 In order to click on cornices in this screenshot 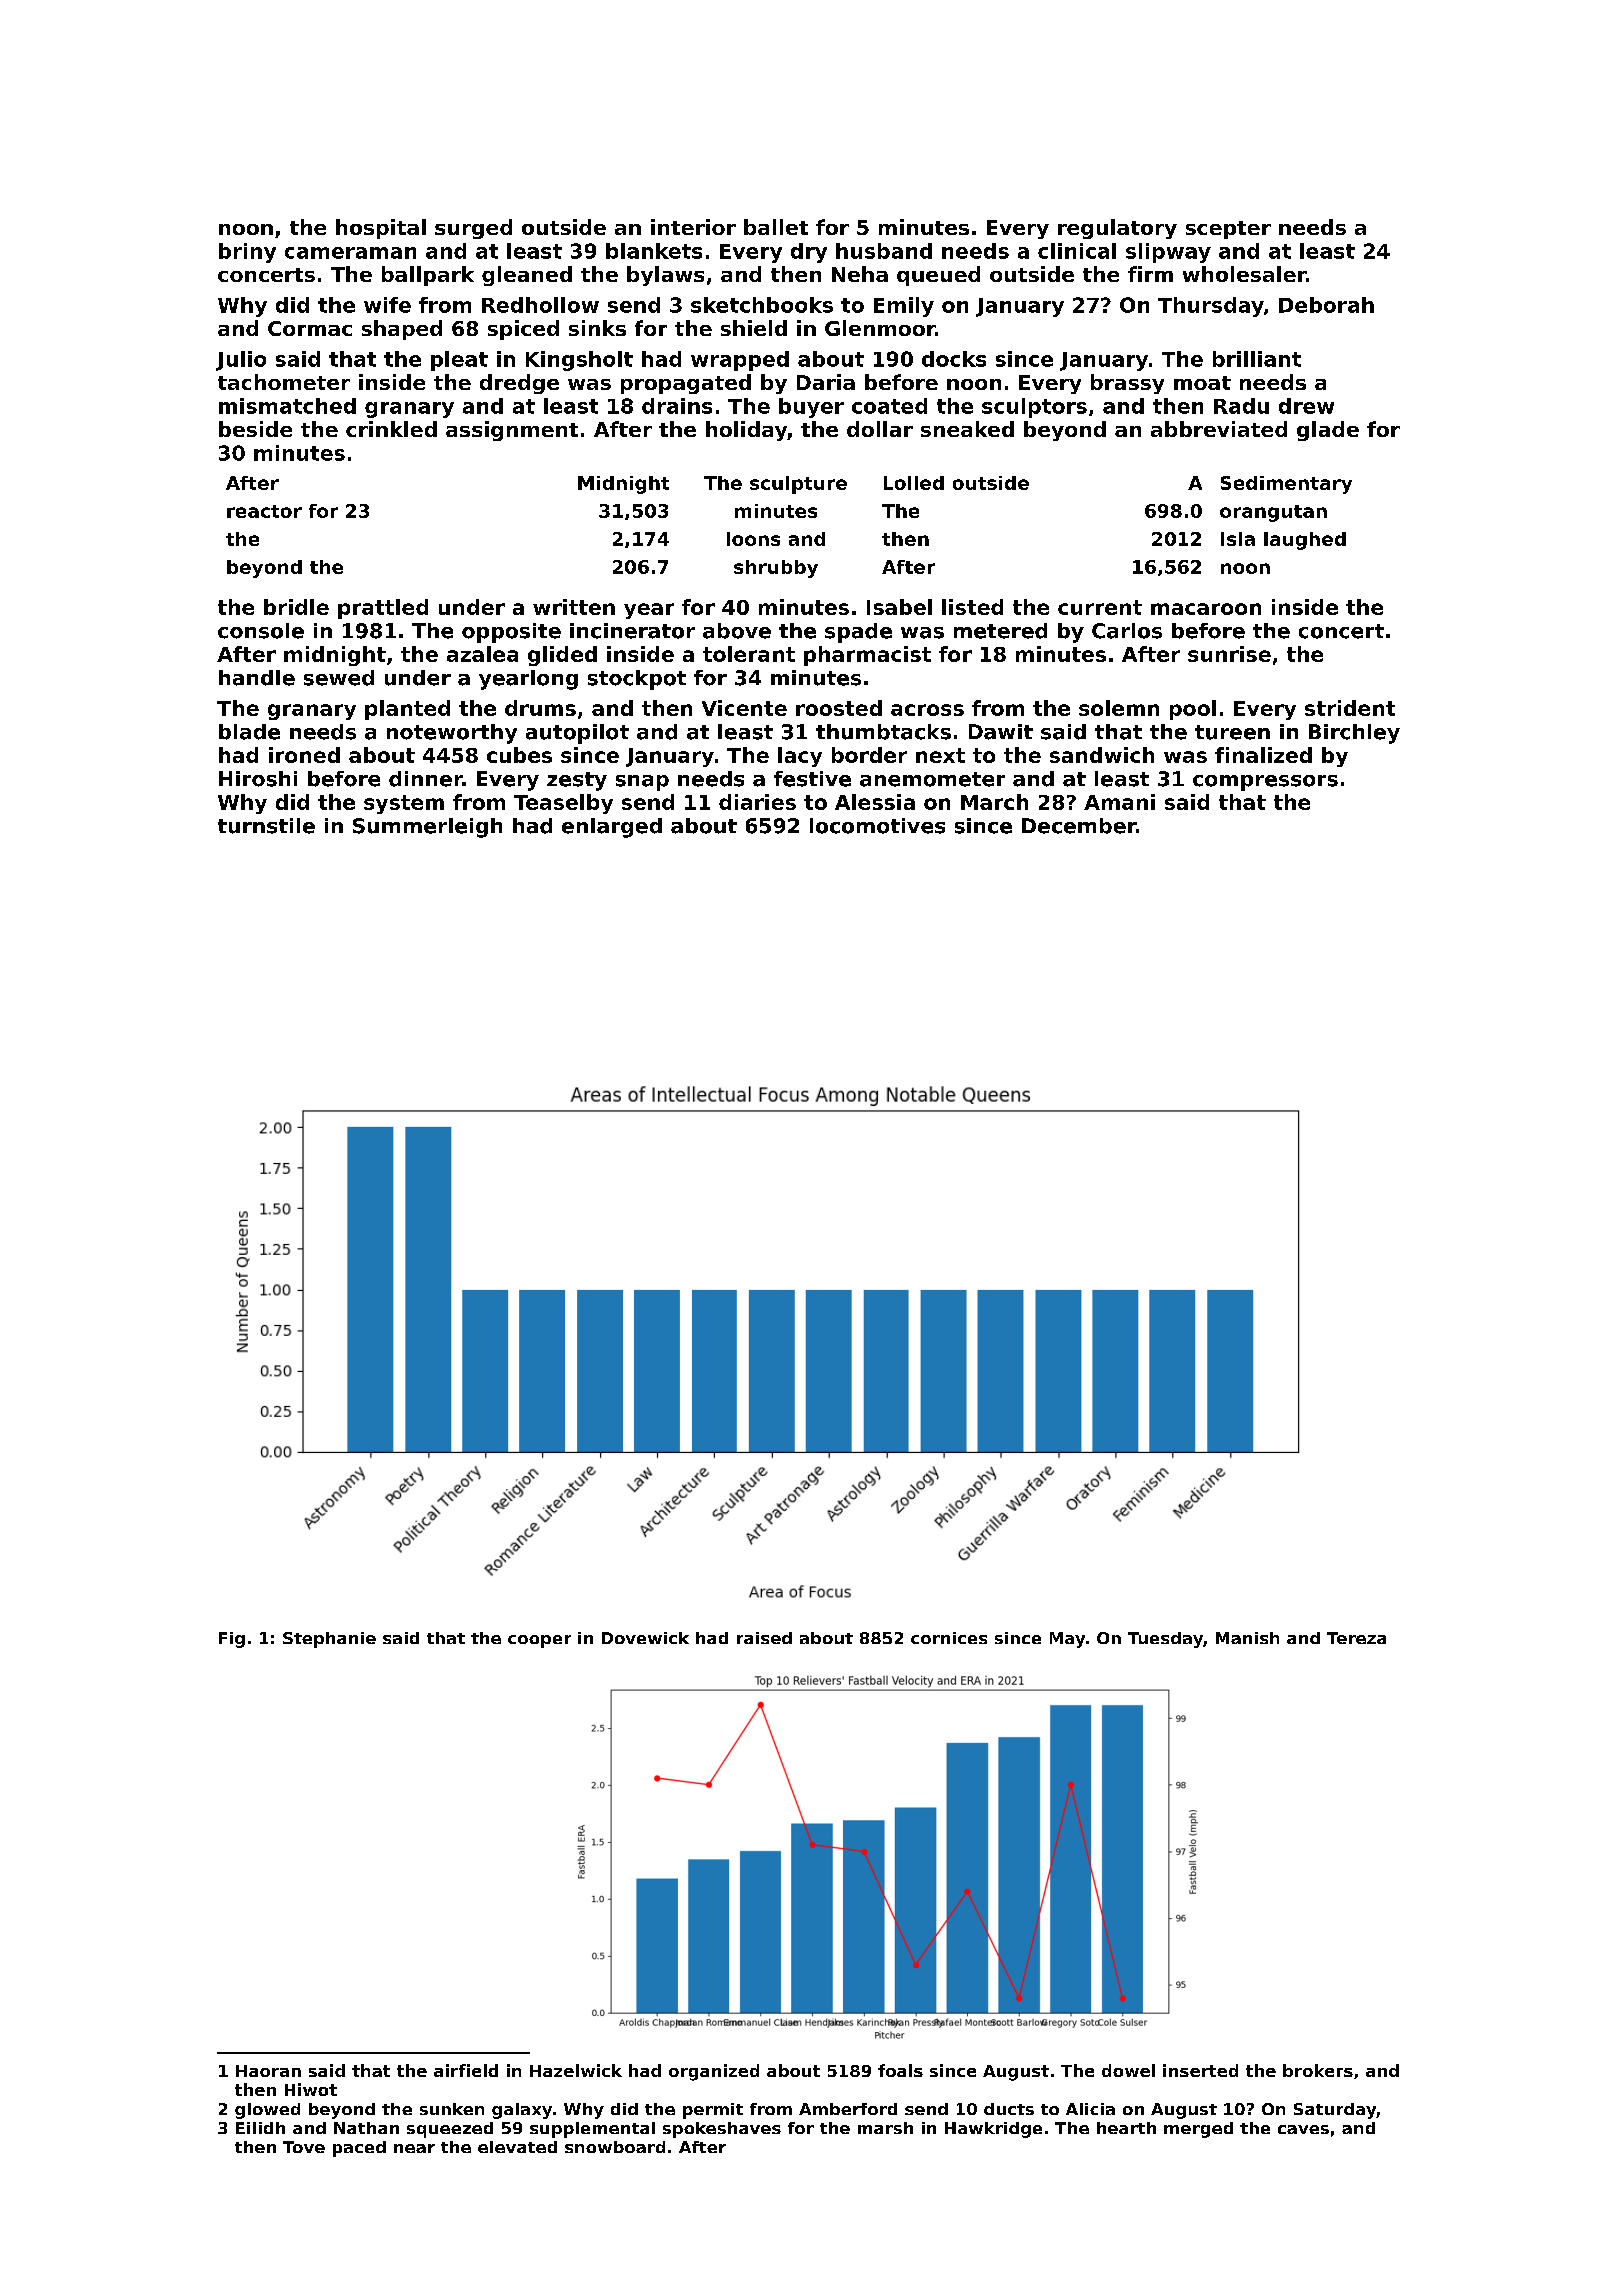, I will do `click(949, 1638)`.
